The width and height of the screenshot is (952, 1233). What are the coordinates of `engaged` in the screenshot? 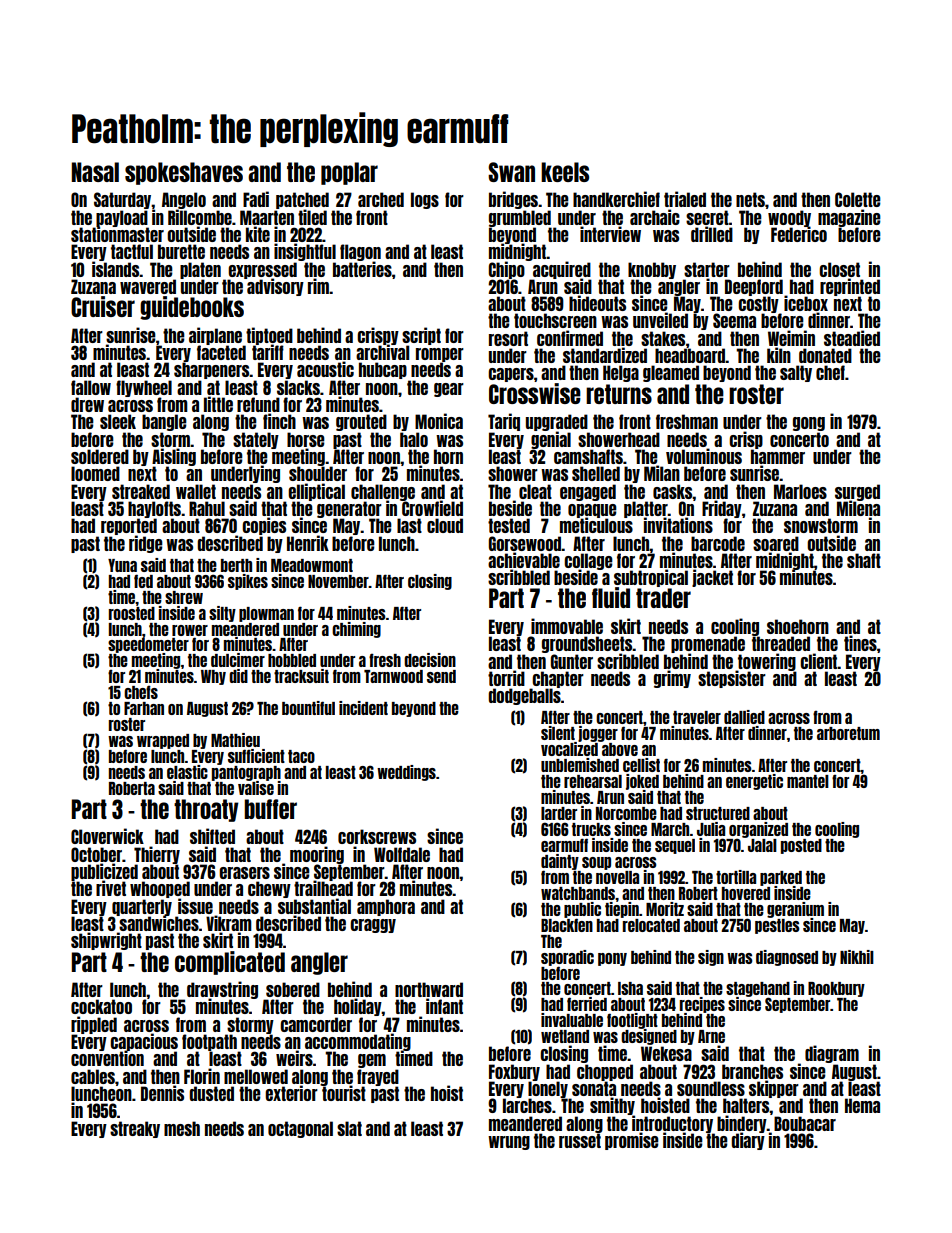 It's located at (588, 492).
